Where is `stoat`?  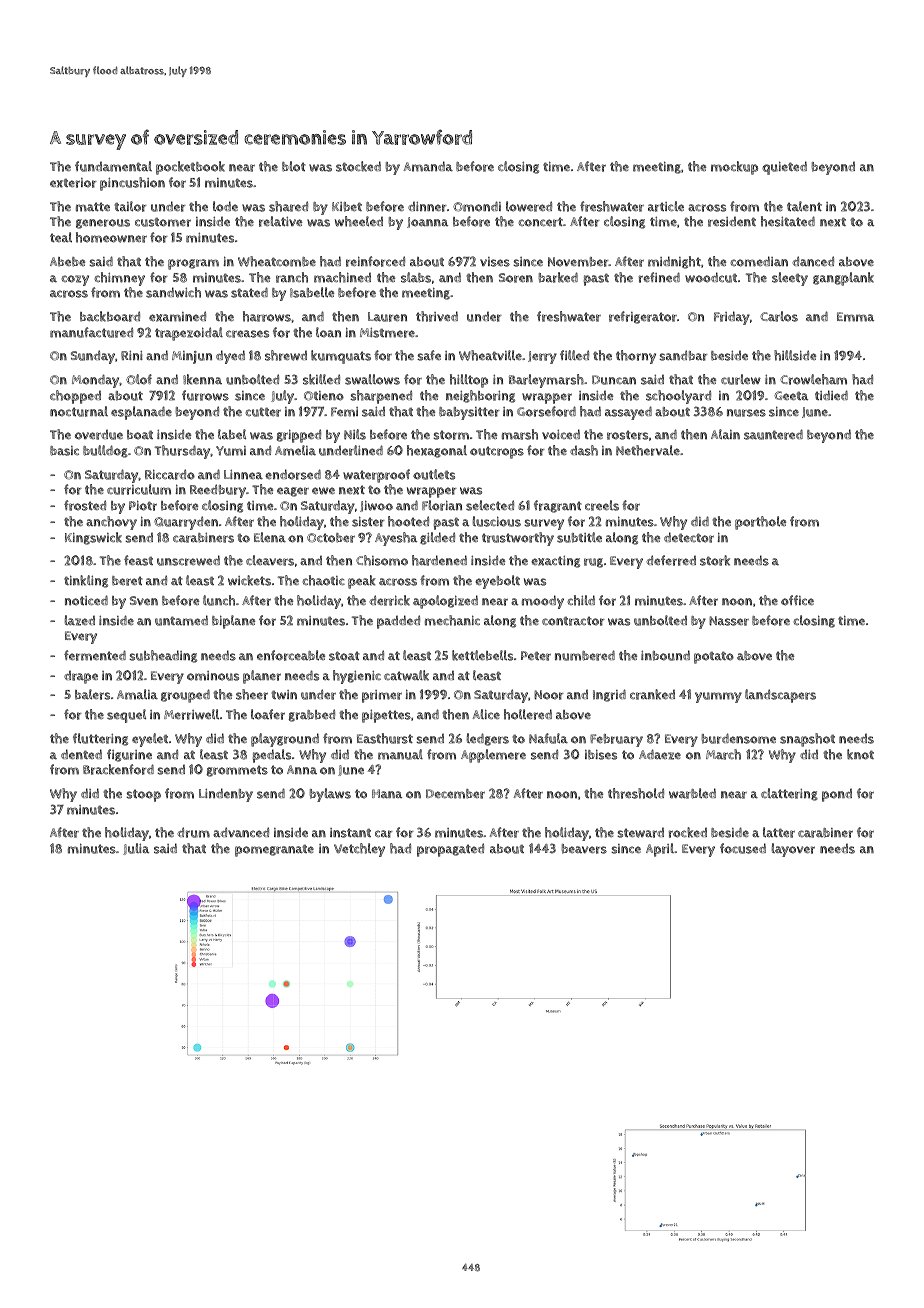 stoat is located at coordinates (344, 656).
